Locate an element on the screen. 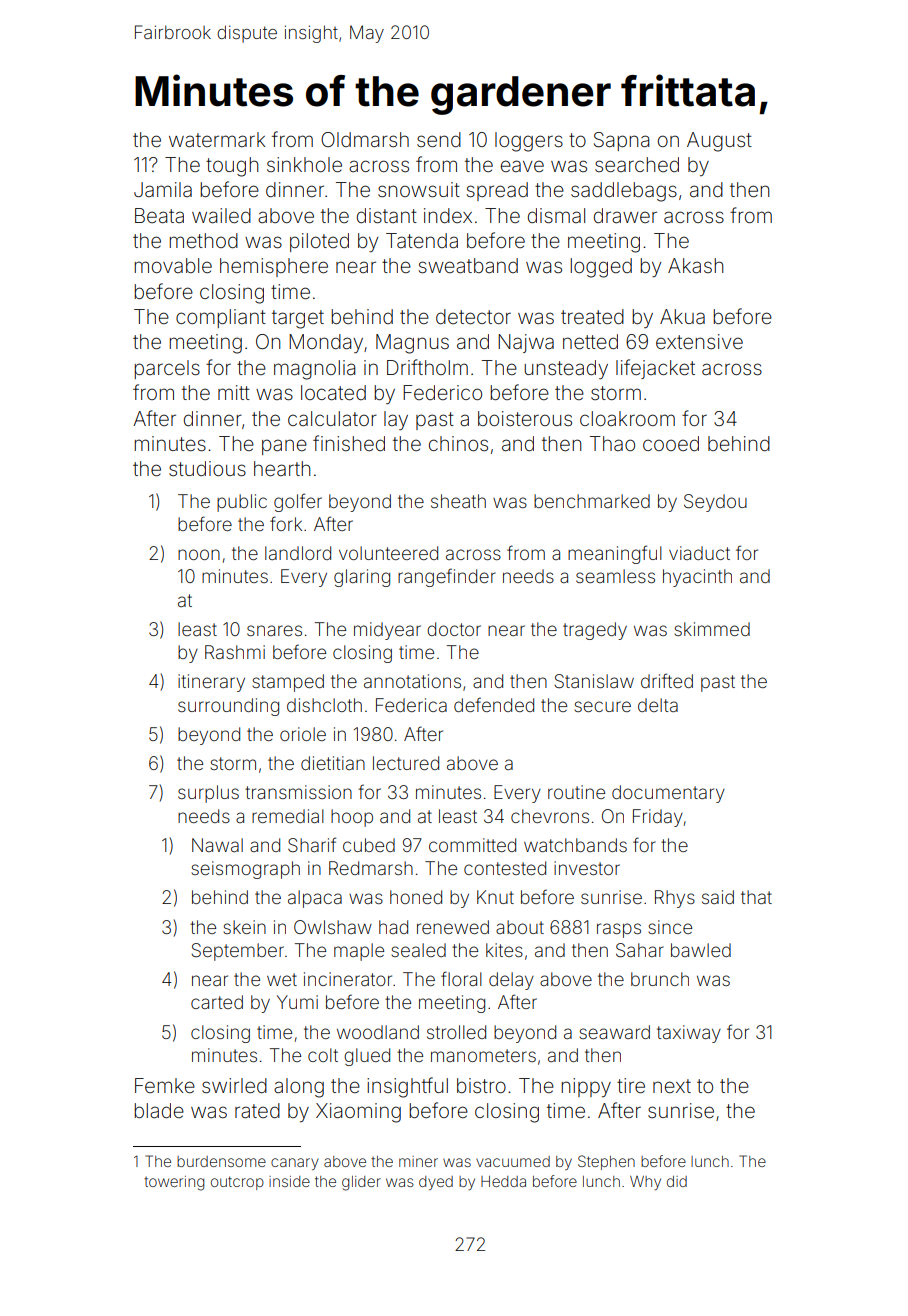  Knut is located at coordinates (495, 897).
